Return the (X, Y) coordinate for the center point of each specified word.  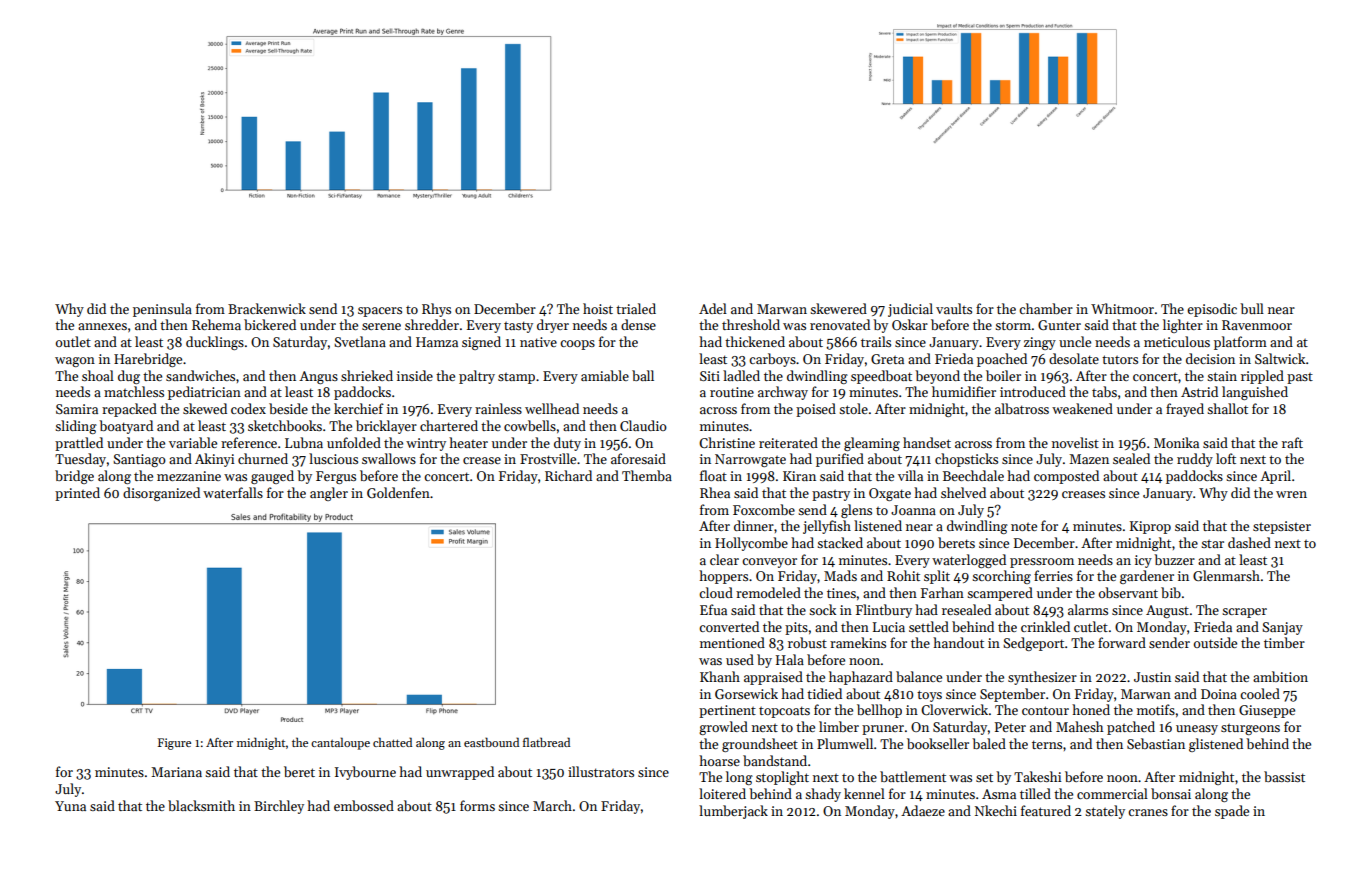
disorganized (161, 494)
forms (477, 805)
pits (796, 628)
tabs (1104, 391)
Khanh (720, 676)
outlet (73, 341)
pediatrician (204, 393)
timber (1284, 642)
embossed (364, 805)
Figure (174, 744)
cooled (1260, 693)
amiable (605, 375)
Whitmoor (1122, 308)
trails (876, 341)
